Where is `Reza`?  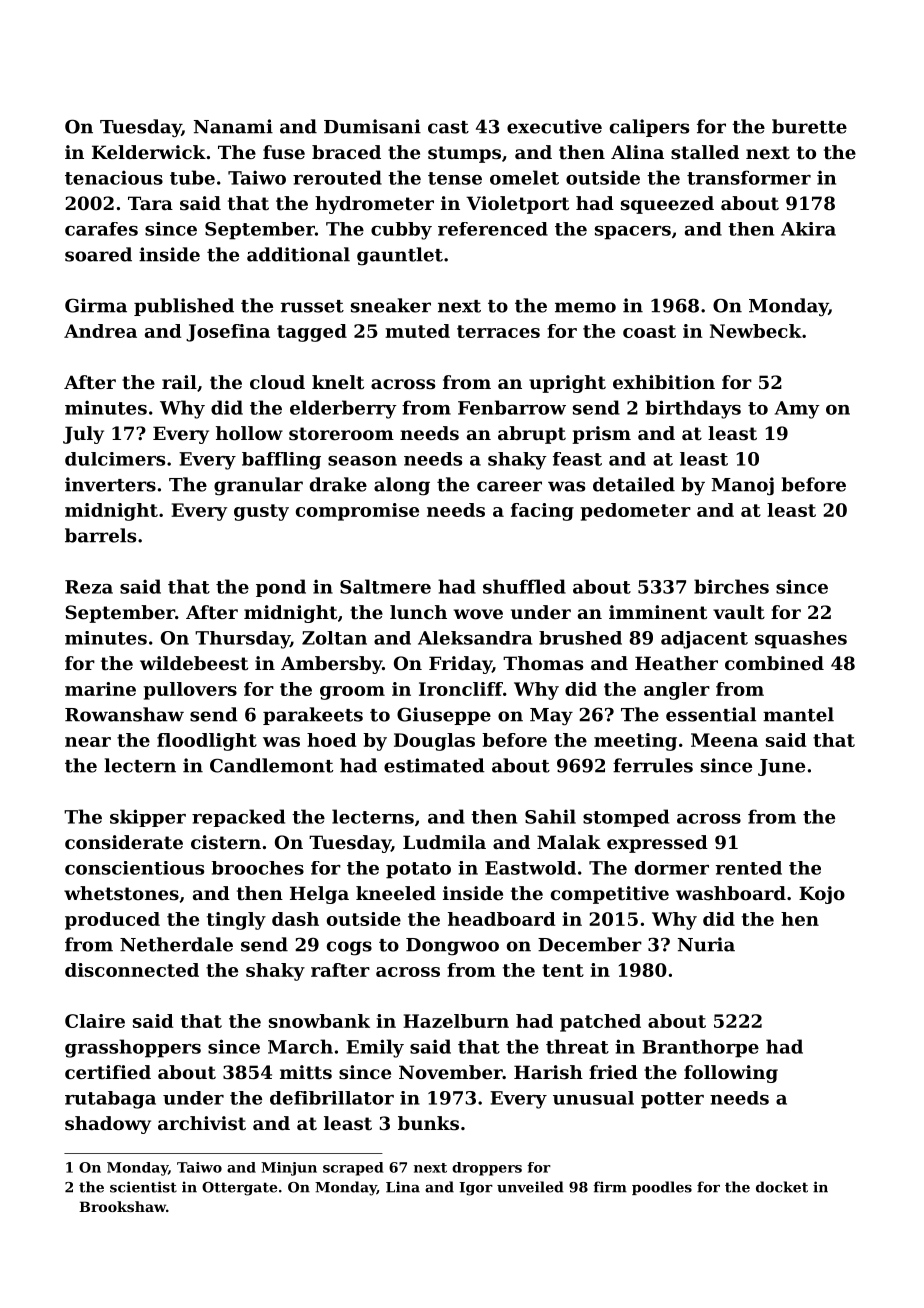 Reza is located at coordinates (89, 587).
